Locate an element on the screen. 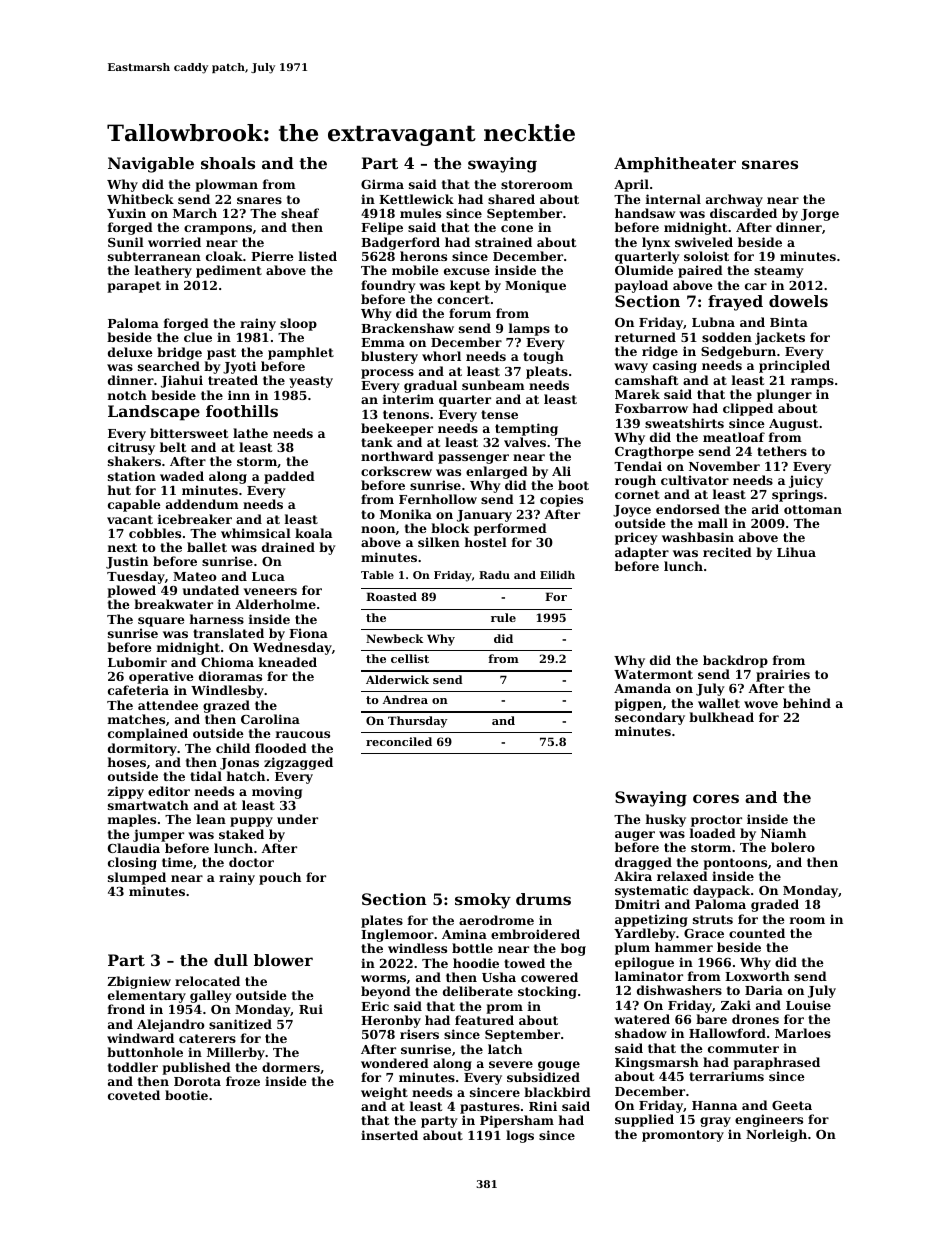 The image size is (952, 1233). logs is located at coordinates (520, 1136).
